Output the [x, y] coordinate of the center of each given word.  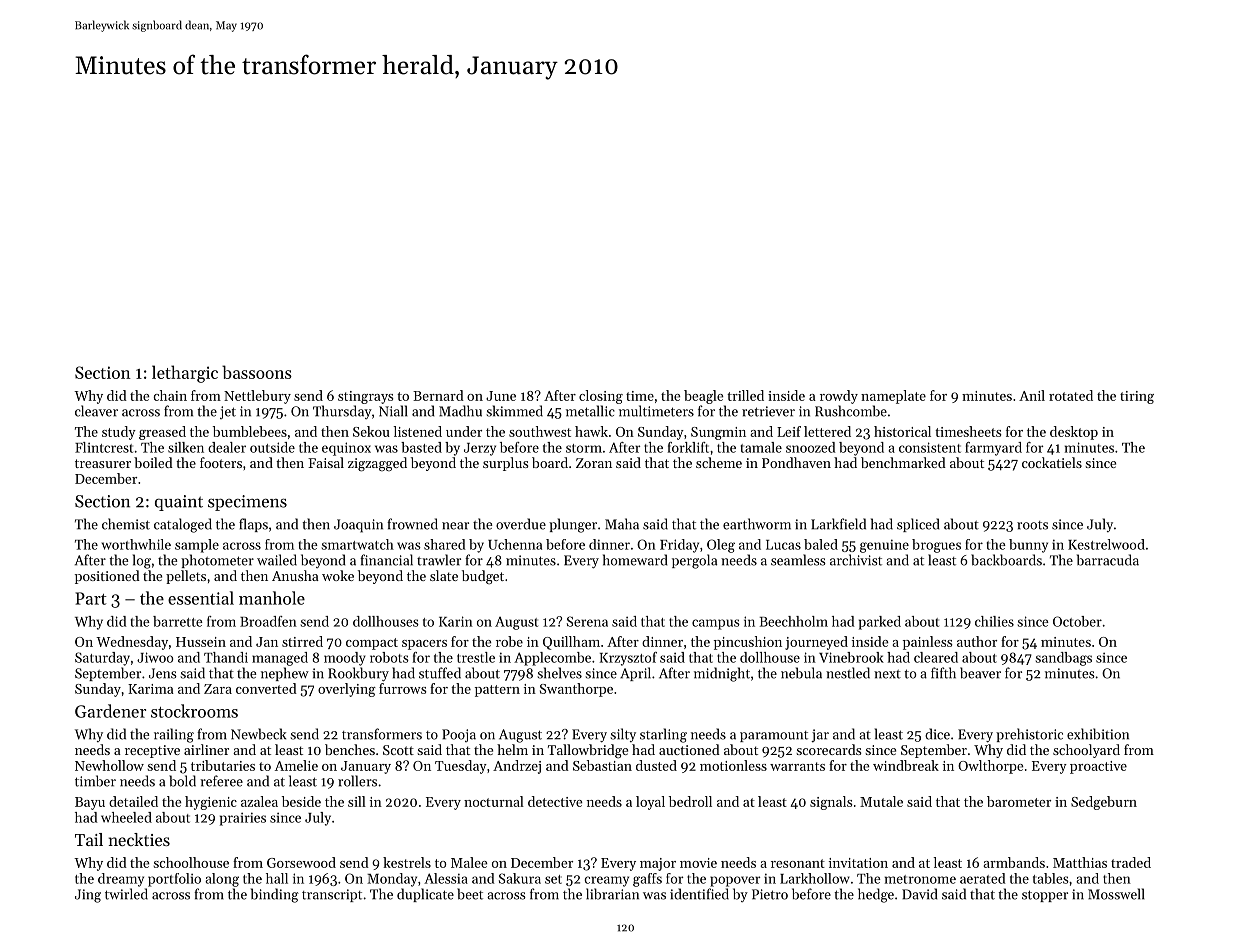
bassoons [257, 372]
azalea [259, 801]
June [501, 396]
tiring [1137, 397]
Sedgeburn [1104, 803]
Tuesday [461, 767]
